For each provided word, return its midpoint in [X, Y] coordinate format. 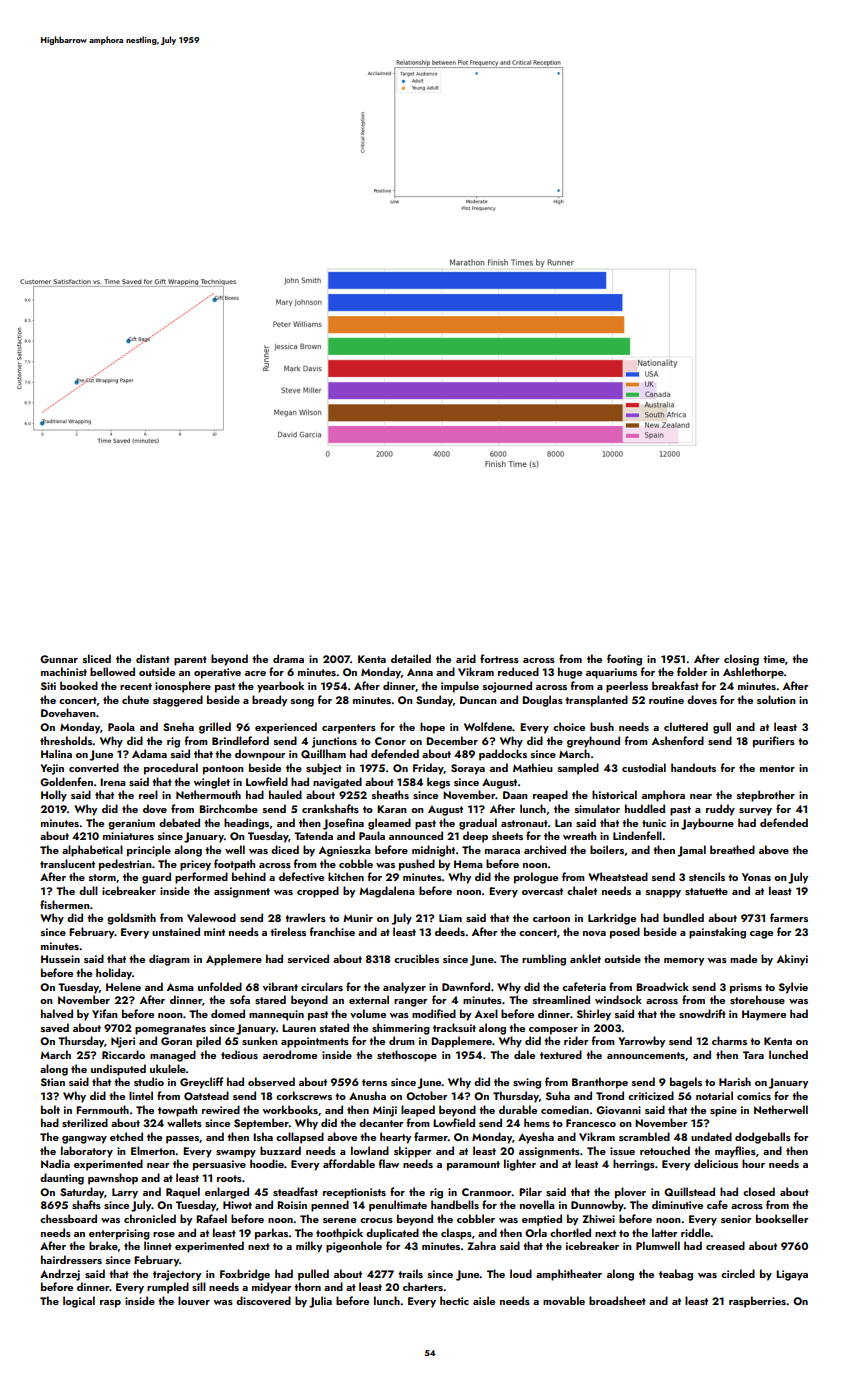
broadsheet [617, 1300]
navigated [337, 783]
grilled [215, 728]
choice [569, 726]
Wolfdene [488, 726]
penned [330, 1206]
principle [149, 851]
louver [194, 1300]
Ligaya [792, 1275]
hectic [454, 1300]
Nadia [55, 1163]
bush [602, 726]
